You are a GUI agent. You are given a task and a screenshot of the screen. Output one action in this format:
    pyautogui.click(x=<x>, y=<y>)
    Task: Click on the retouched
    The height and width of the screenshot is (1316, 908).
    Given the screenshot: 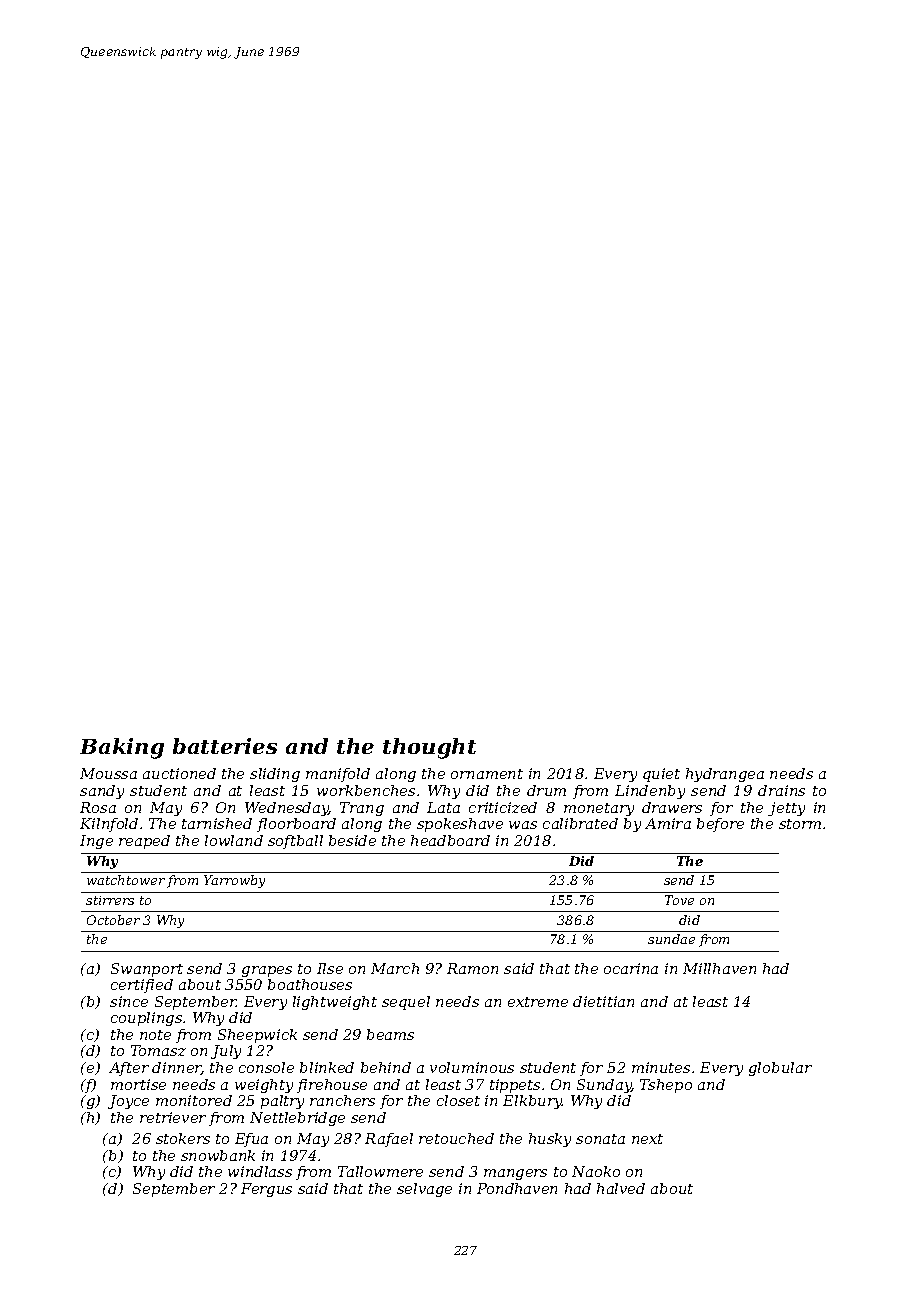 What is the action you would take?
    pyautogui.click(x=456, y=1138)
